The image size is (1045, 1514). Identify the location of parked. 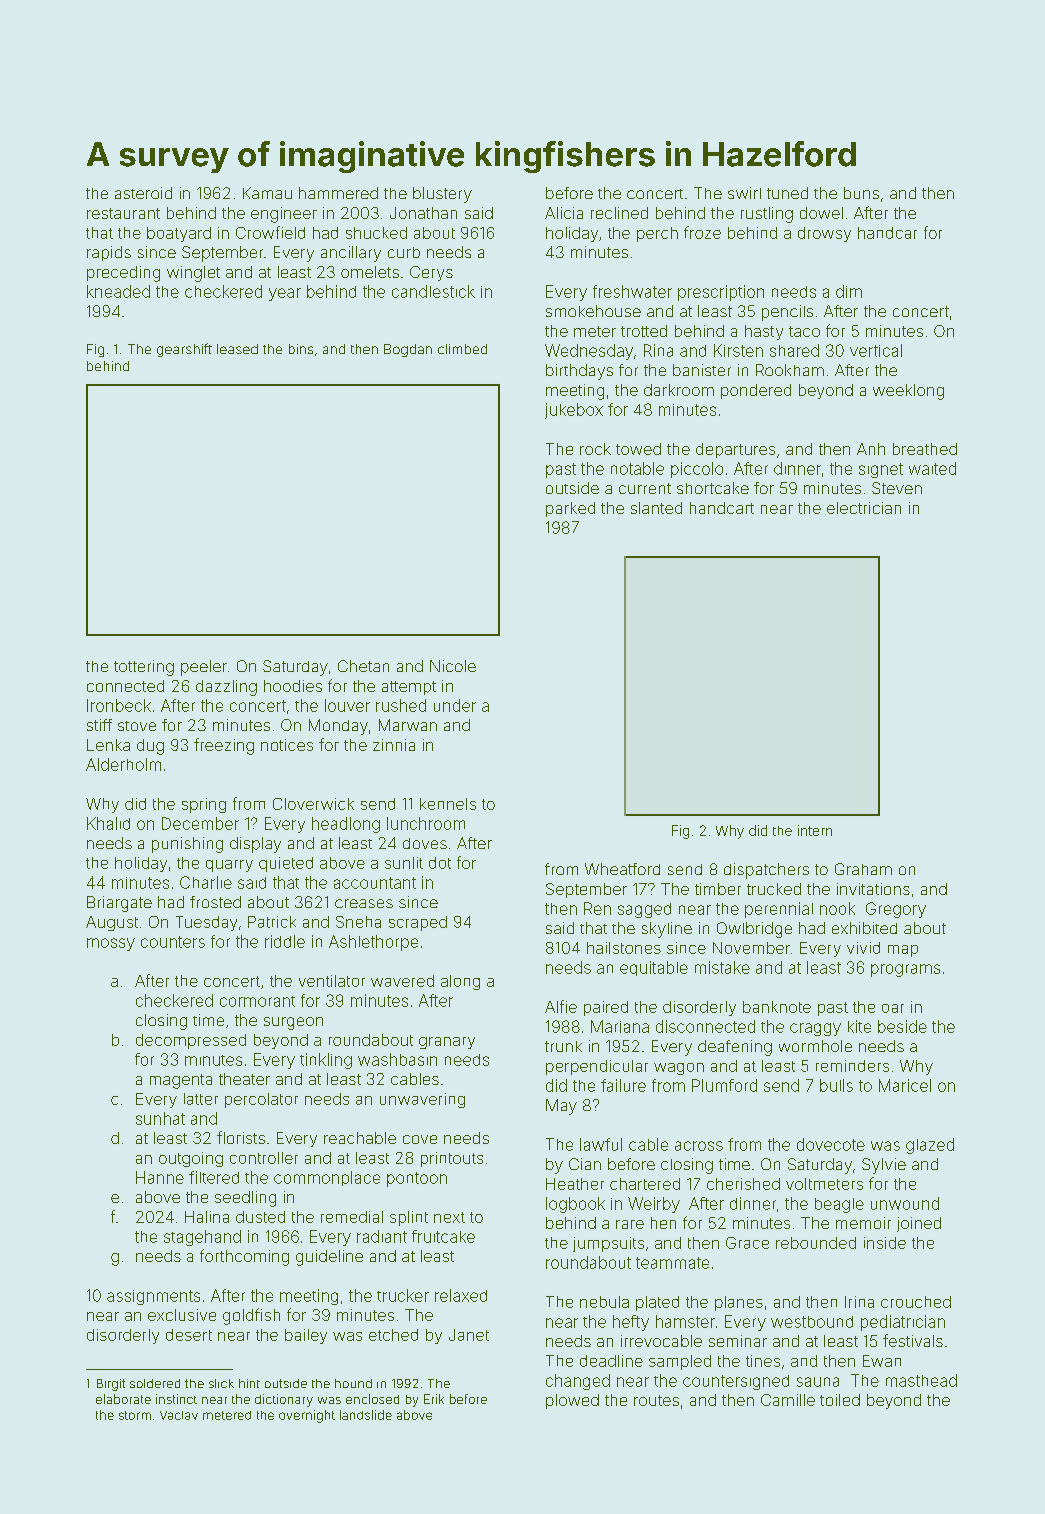
(570, 509).
